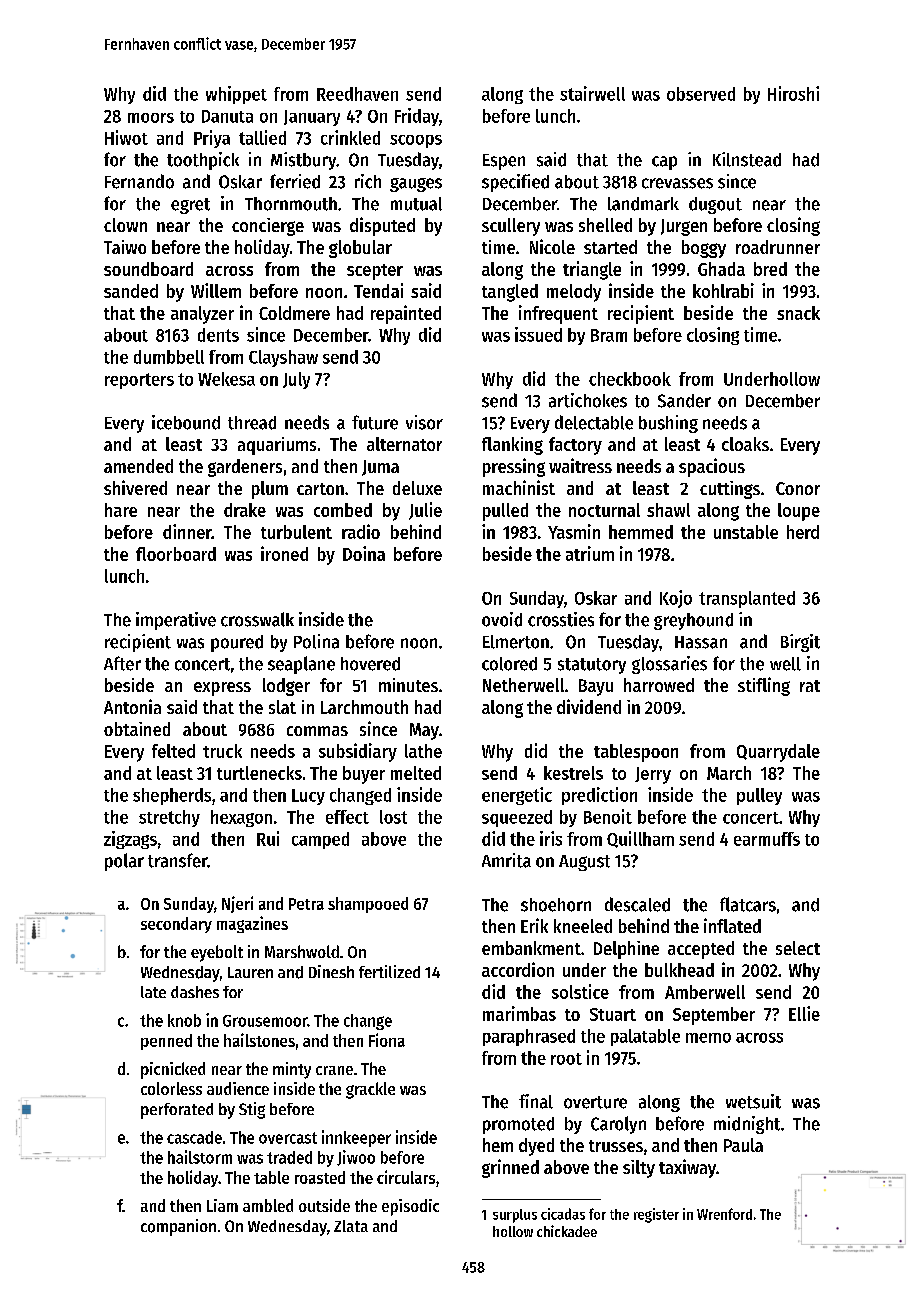  What do you see at coordinates (567, 1231) in the screenshot?
I see `chickadee` at bounding box center [567, 1231].
